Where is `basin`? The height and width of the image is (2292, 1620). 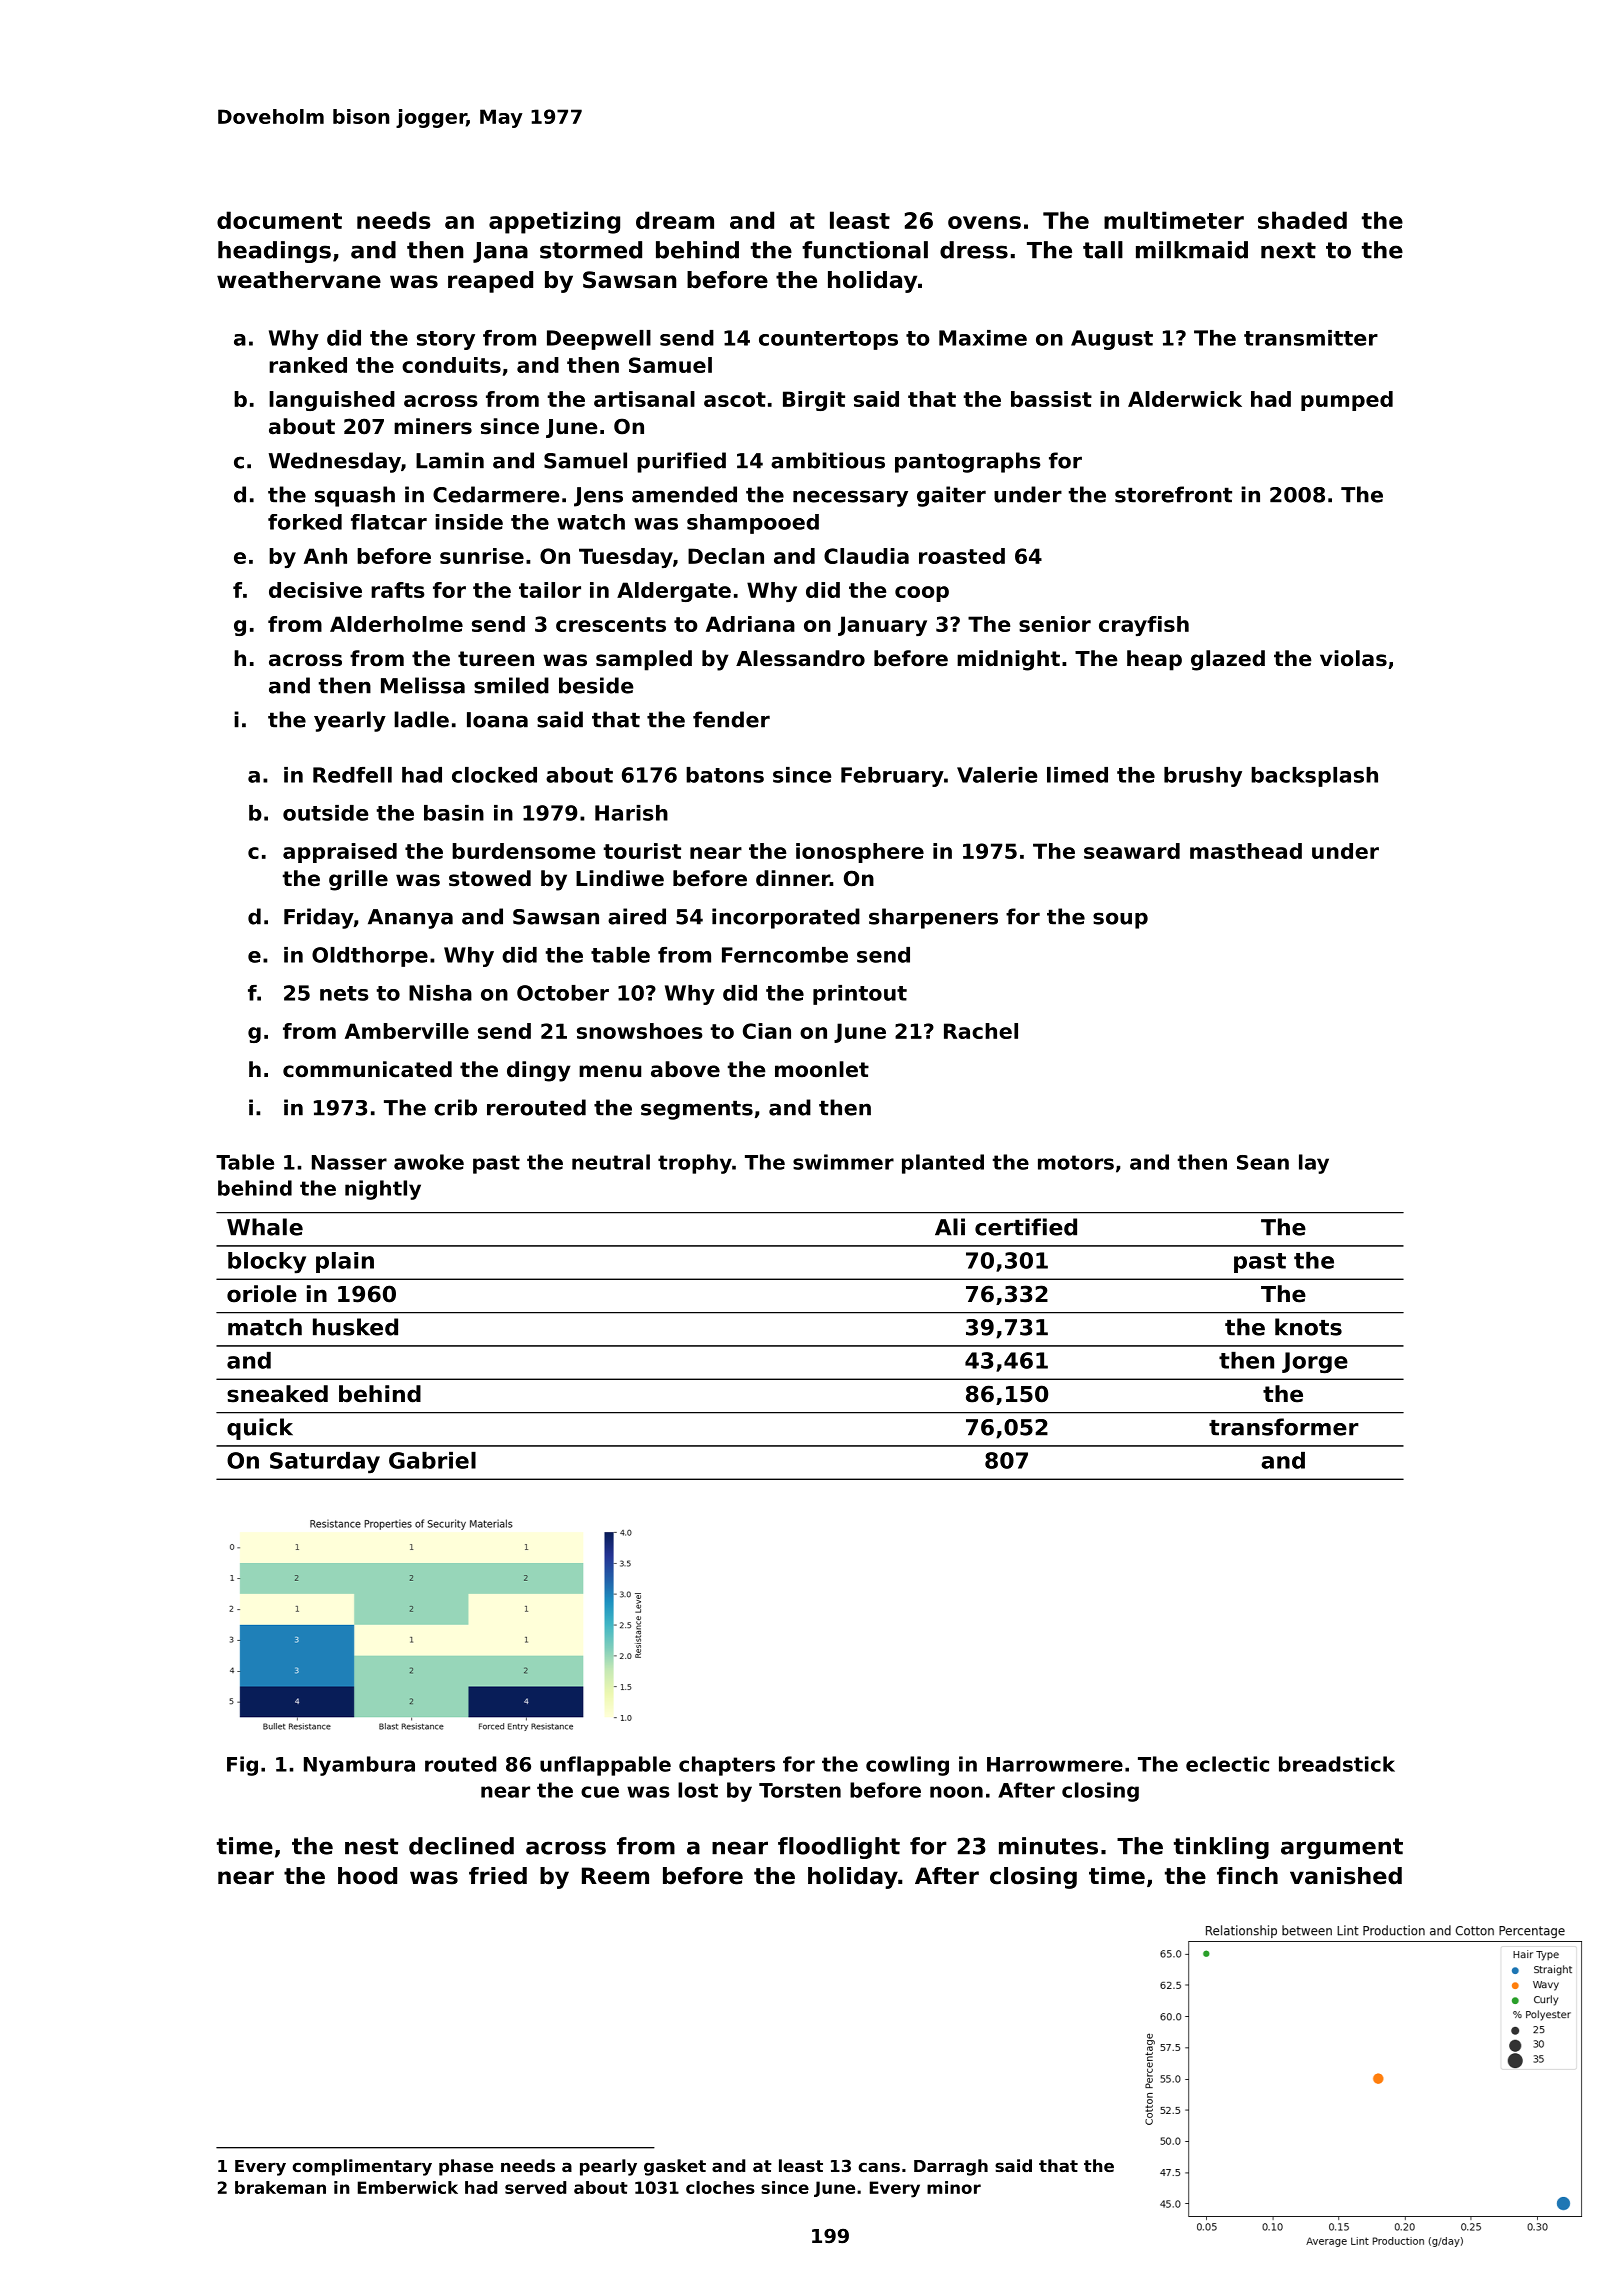 basin is located at coordinates (454, 813).
